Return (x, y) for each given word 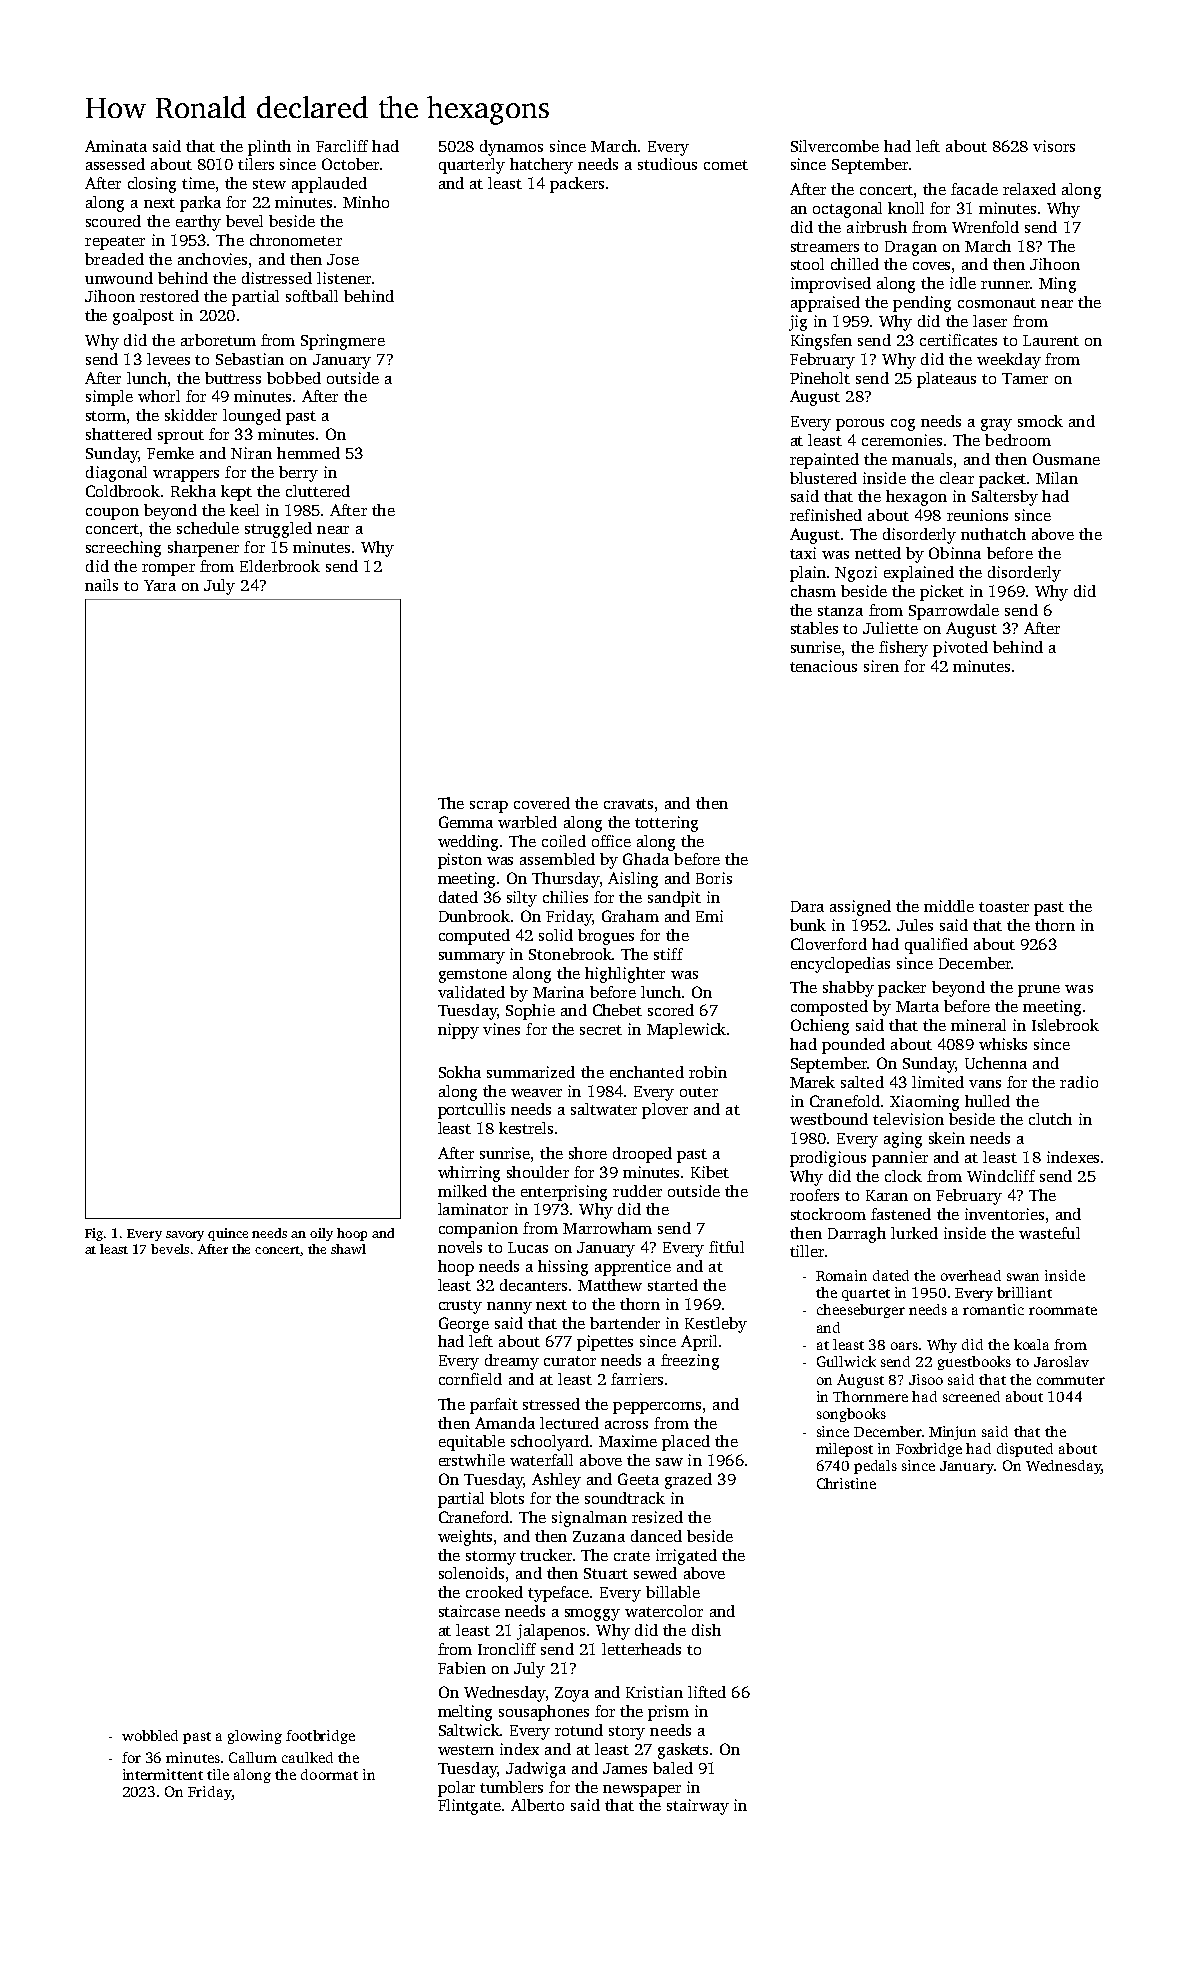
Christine (846, 1483)
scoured (113, 221)
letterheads (641, 1649)
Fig (94, 1234)
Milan (1057, 478)
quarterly (472, 166)
